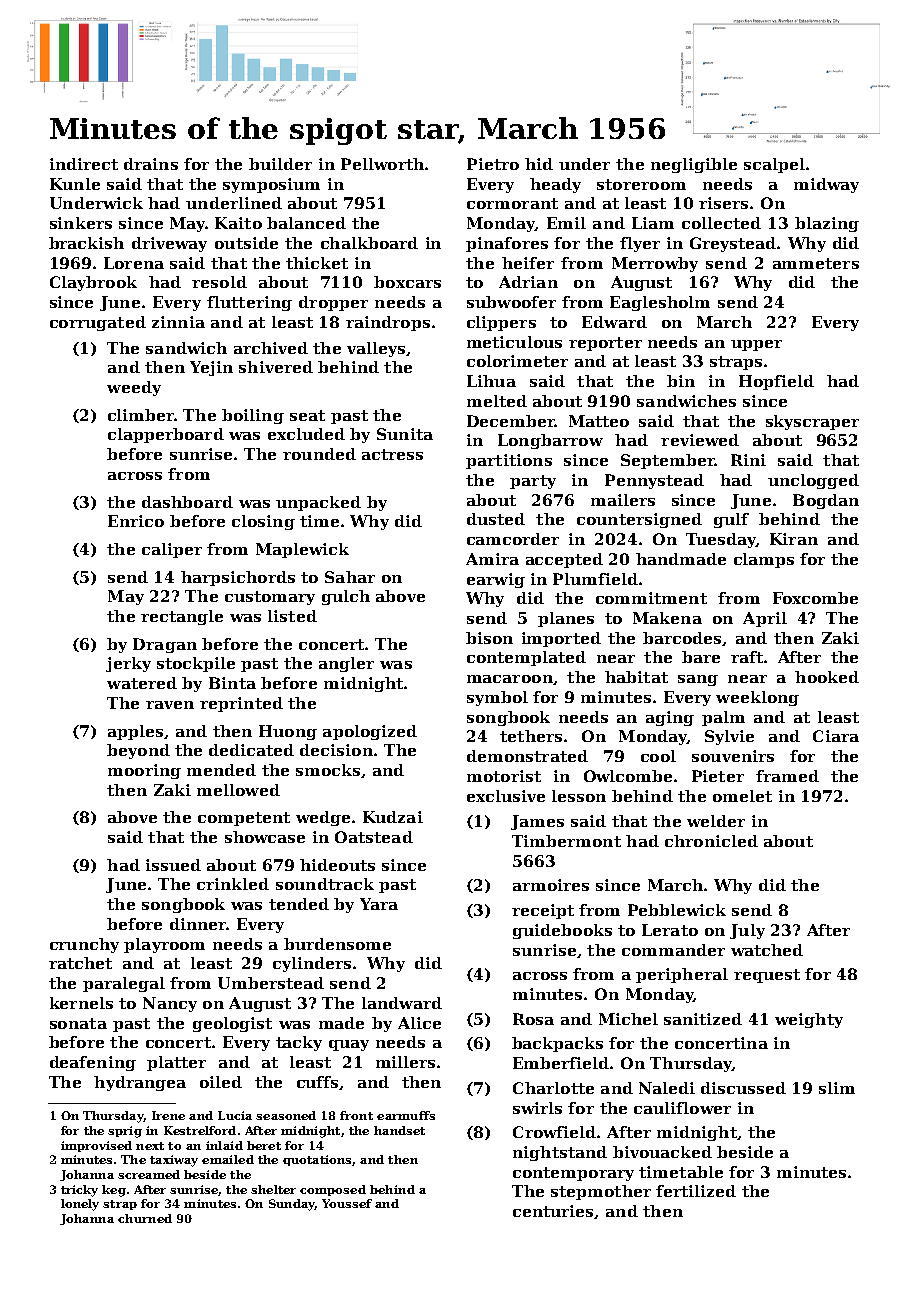 The height and width of the screenshot is (1316, 908). Describe the element at coordinates (605, 344) in the screenshot. I see `reporter` at that location.
